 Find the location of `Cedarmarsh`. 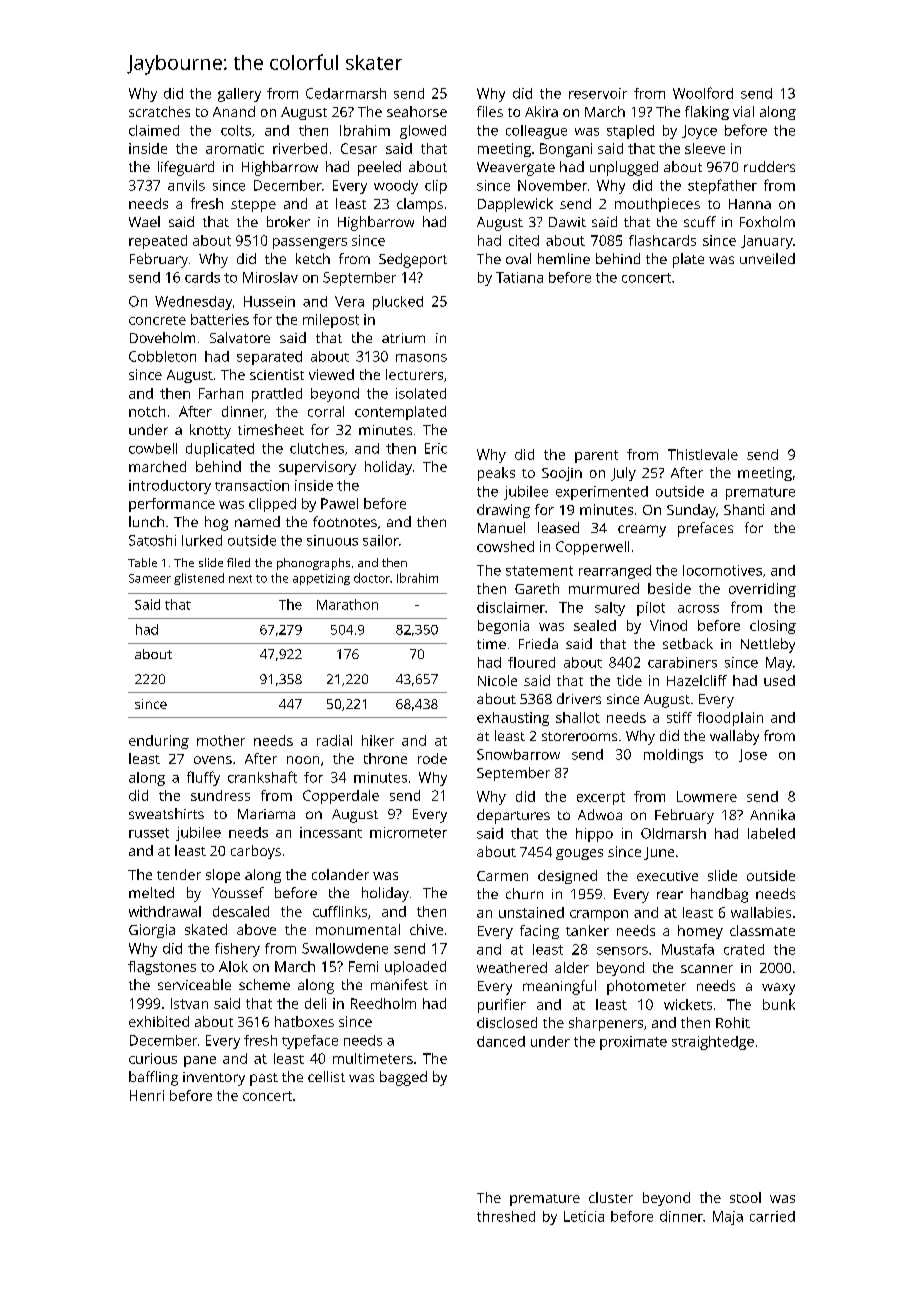

Cedarmarsh is located at coordinates (346, 93).
